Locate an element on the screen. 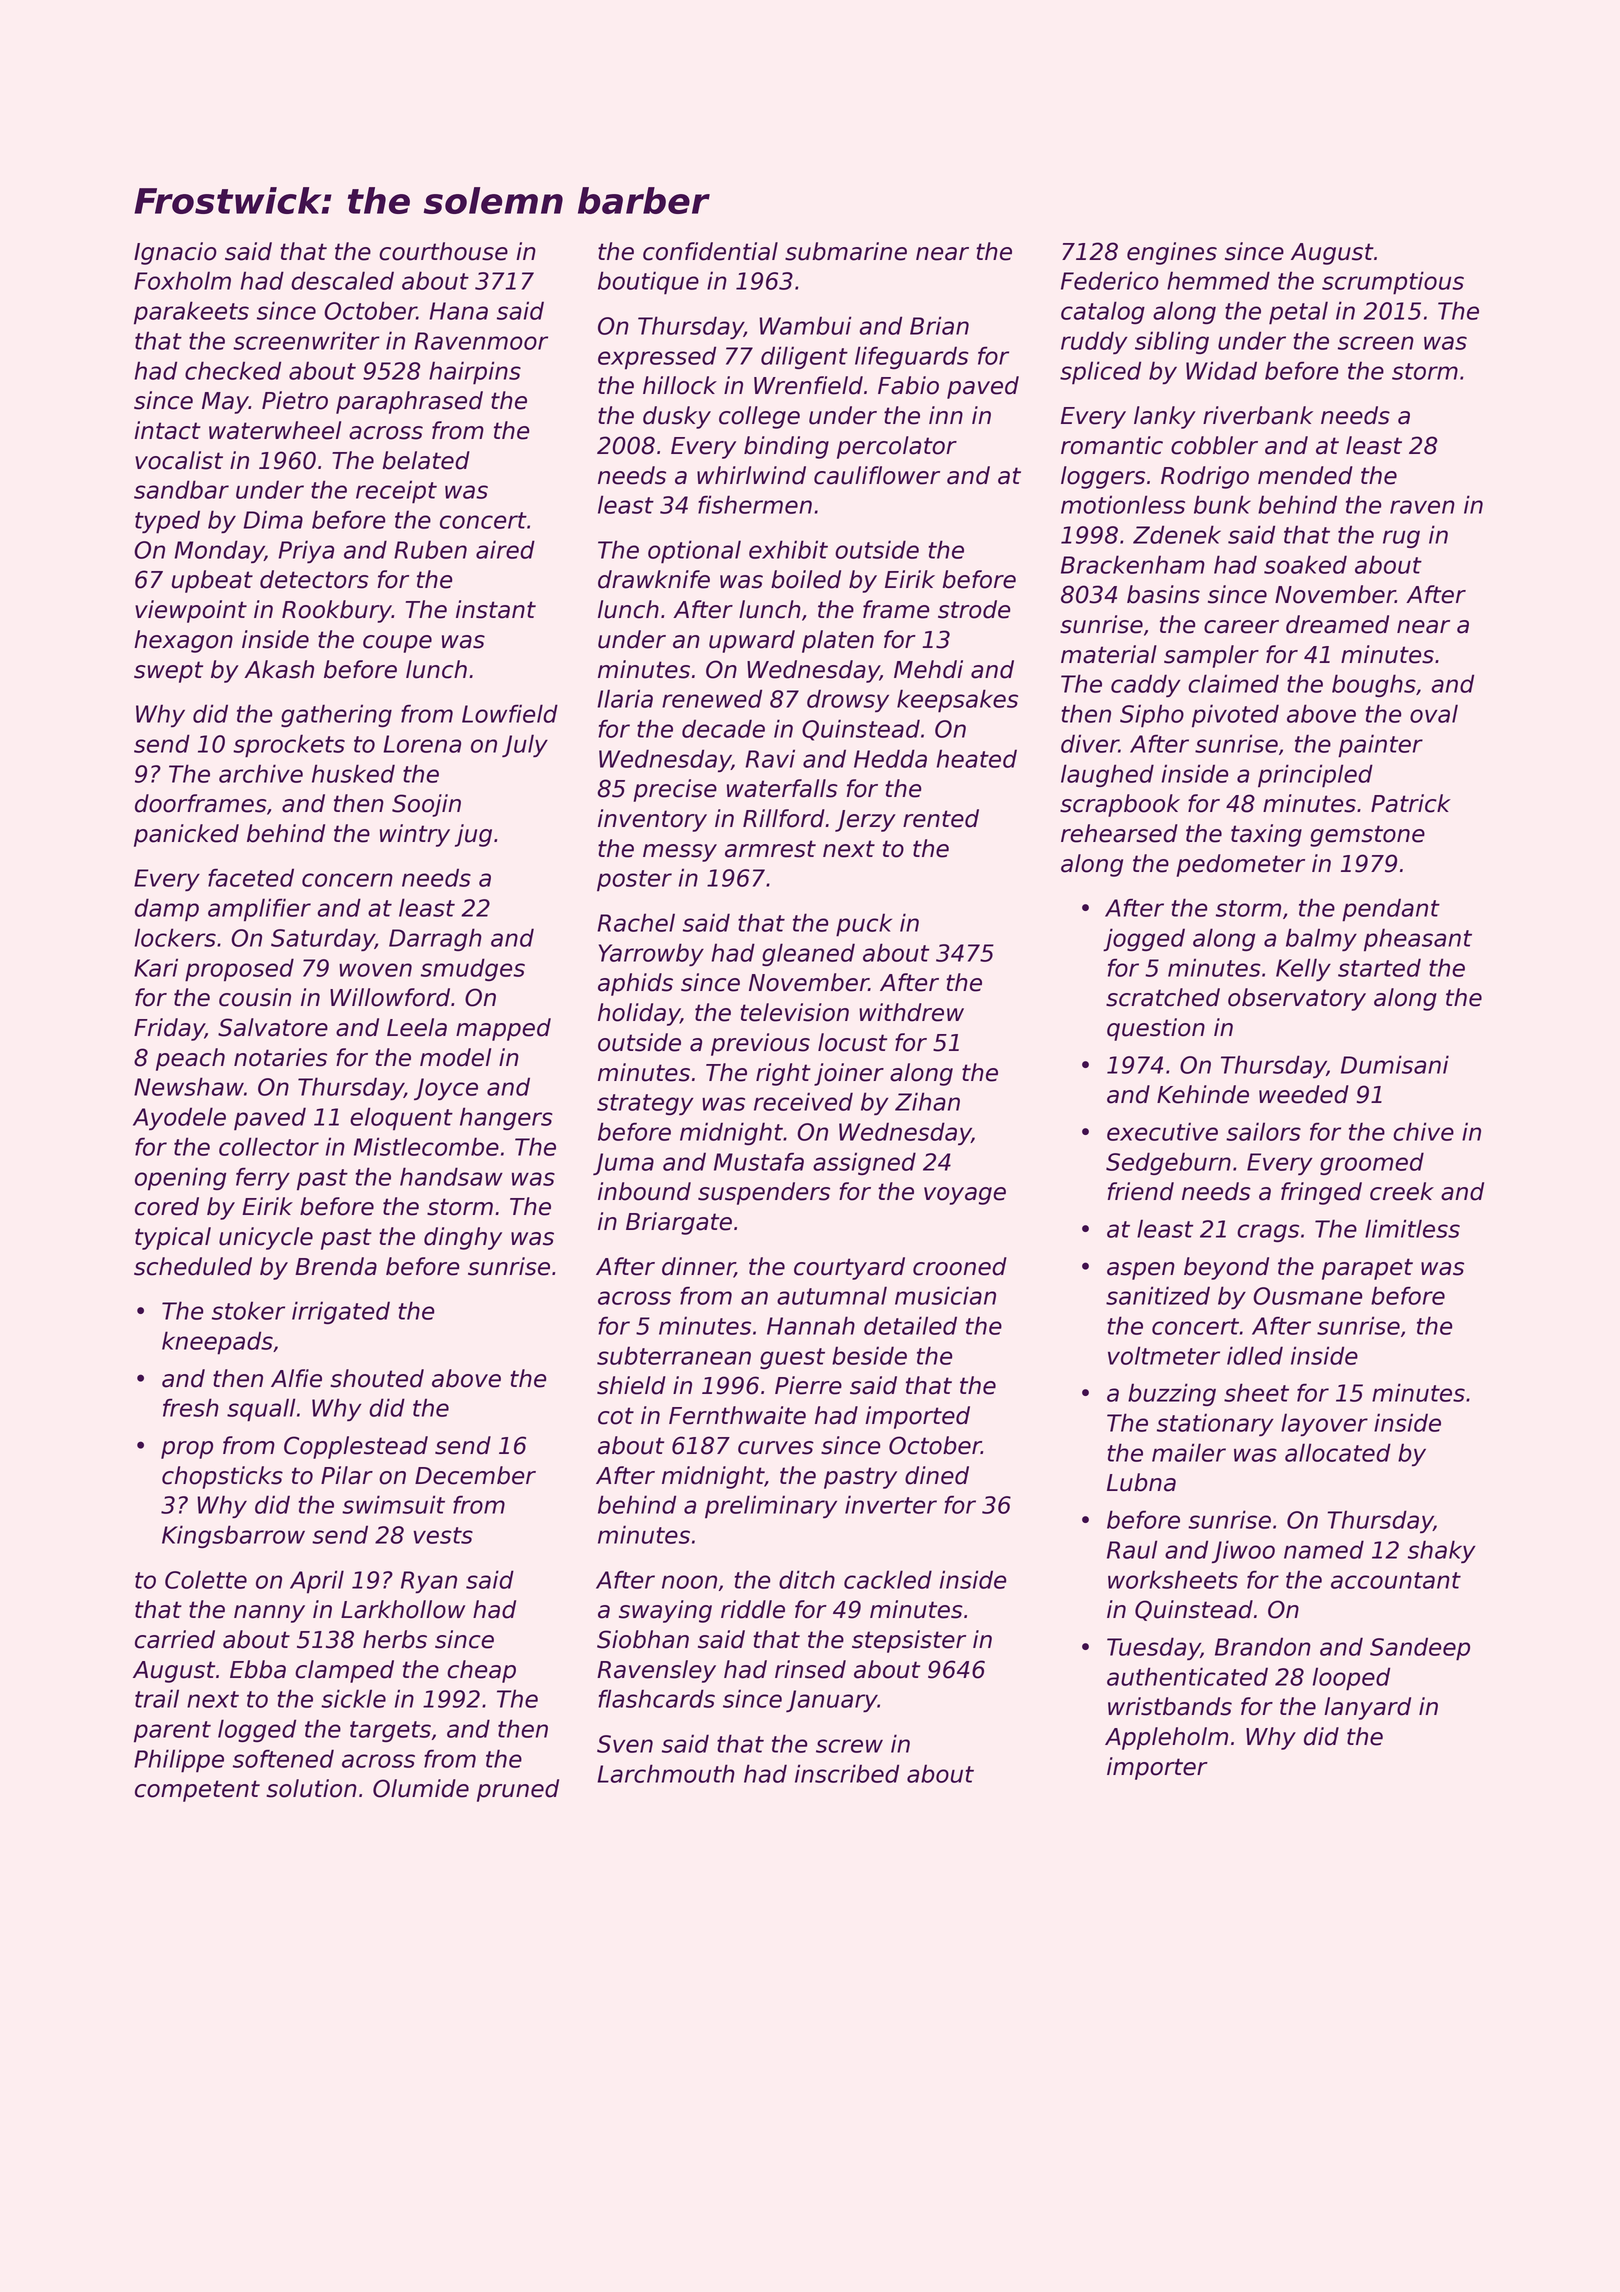 The image size is (1620, 2292). engines is located at coordinates (1172, 253).
